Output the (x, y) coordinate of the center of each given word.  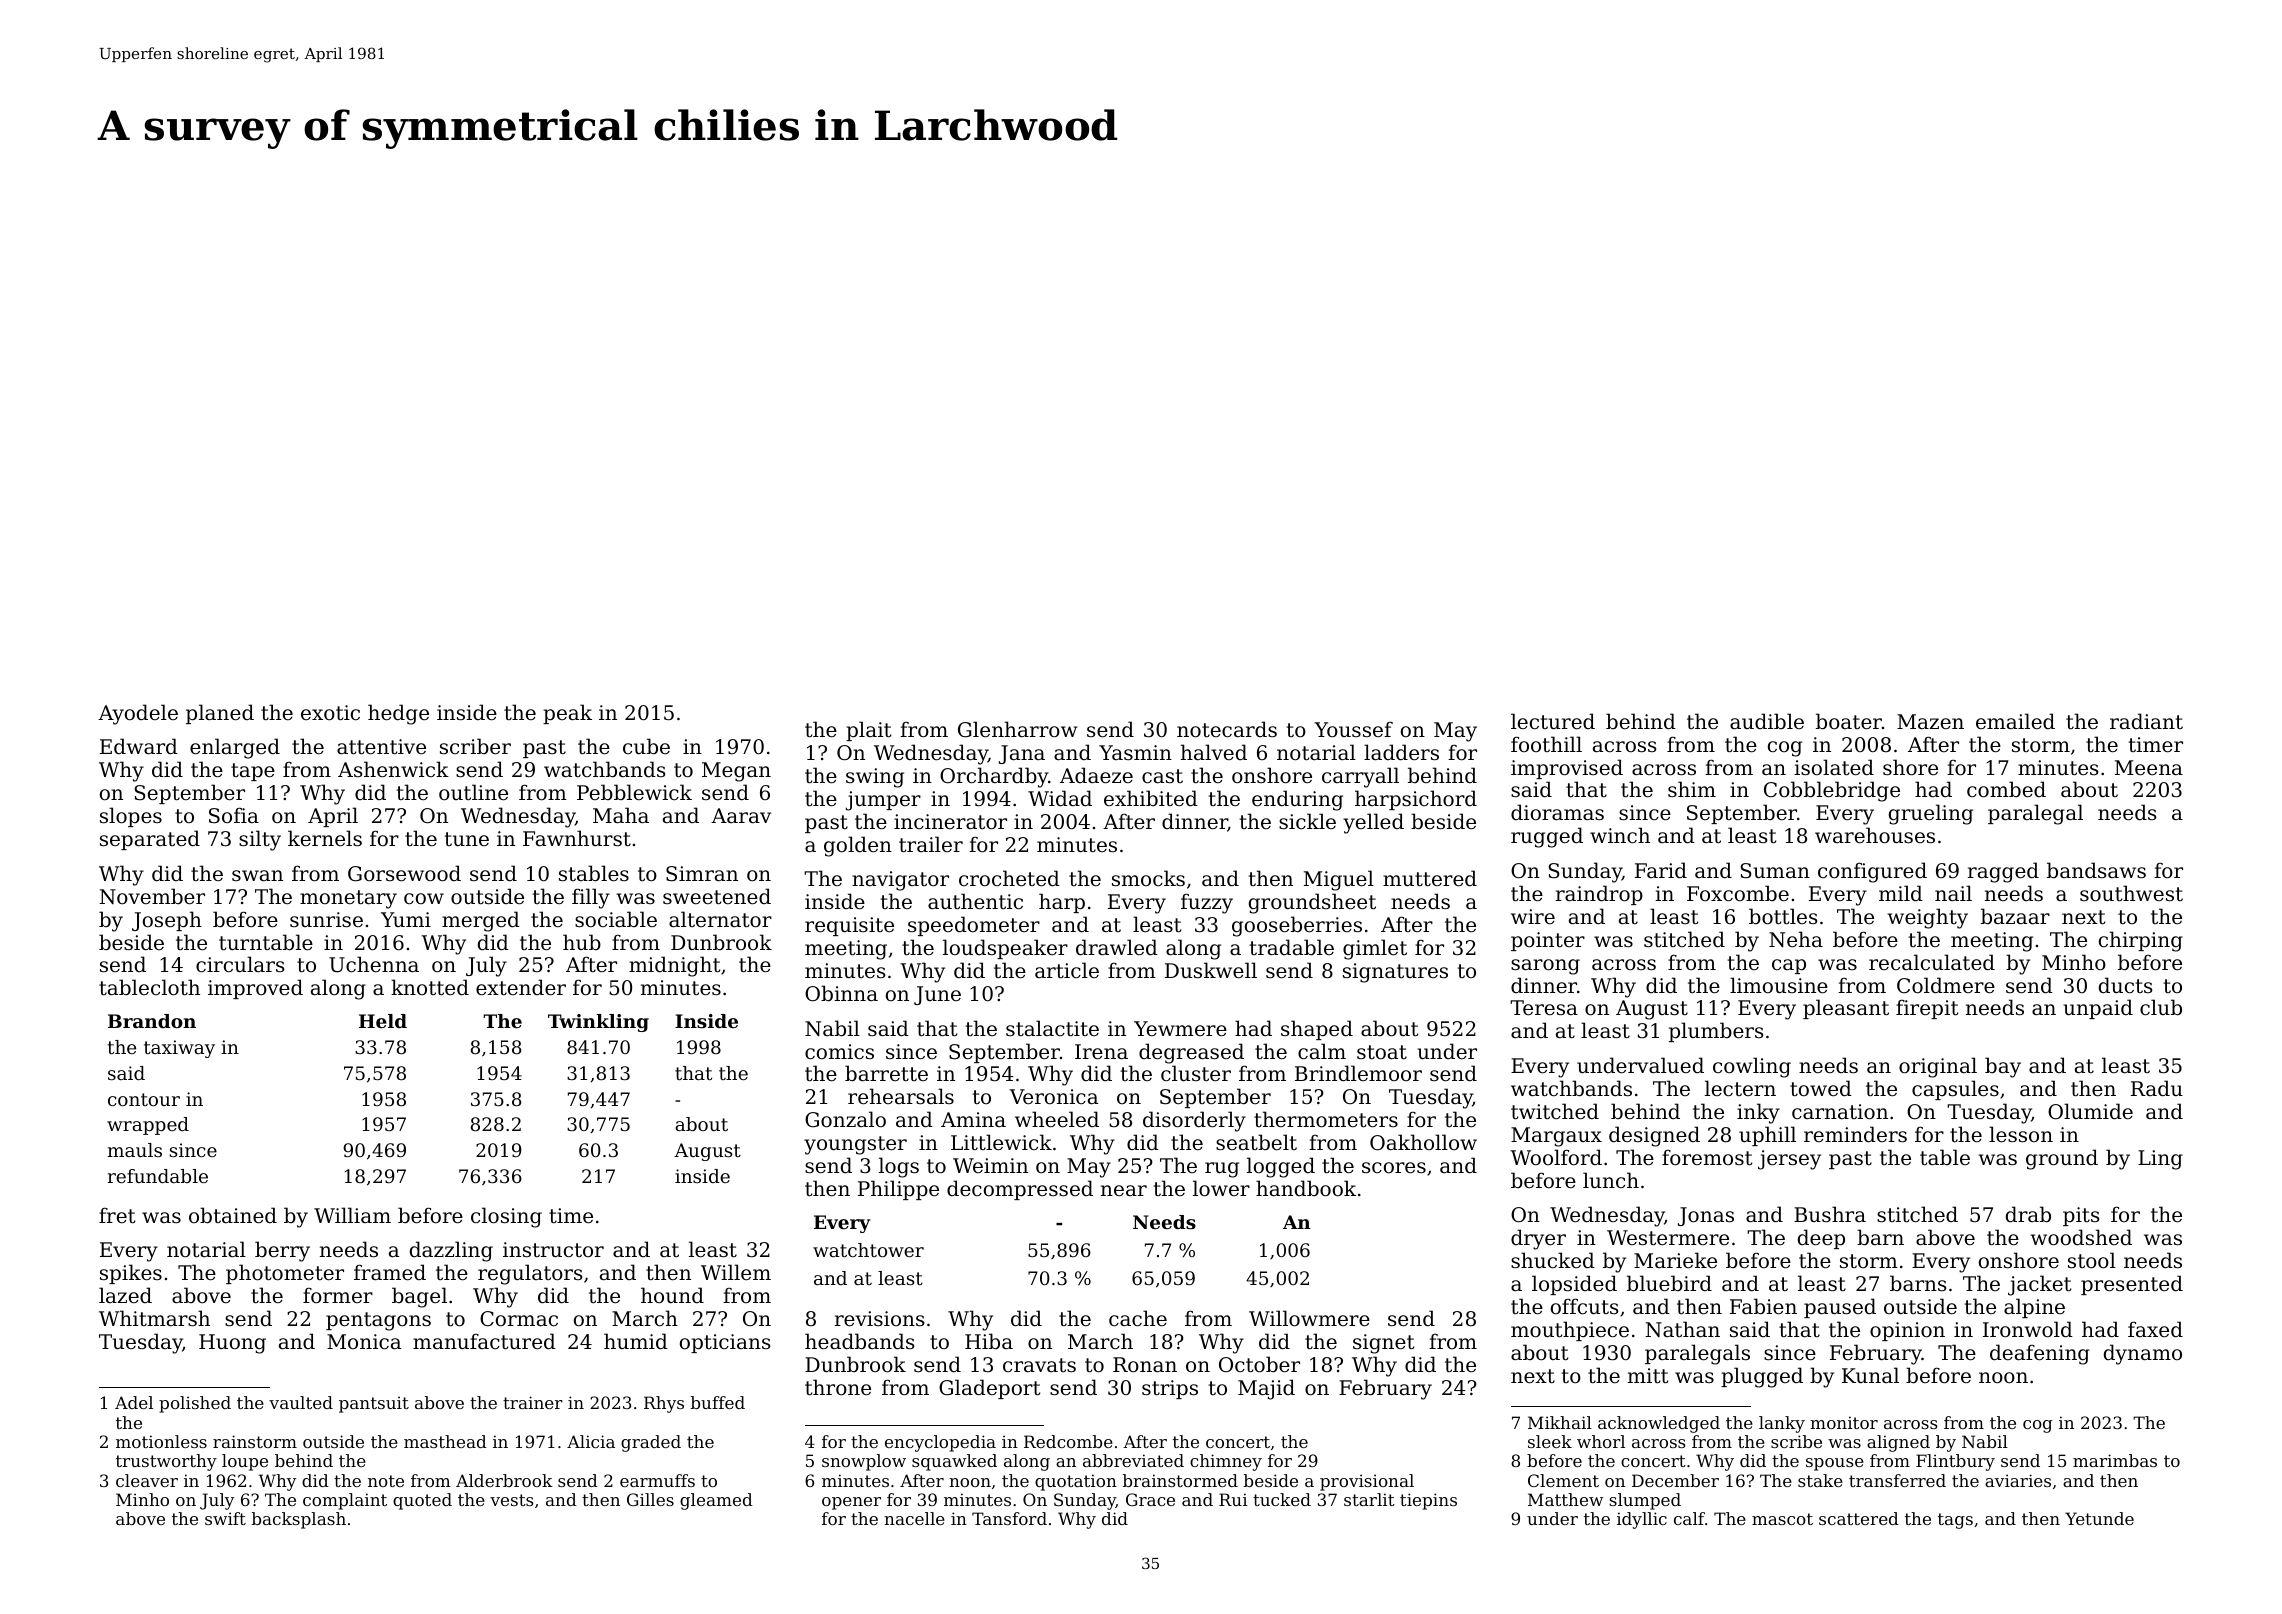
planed (220, 714)
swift (225, 1518)
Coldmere (1946, 985)
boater (1849, 721)
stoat (1382, 1052)
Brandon (152, 1021)
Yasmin (1135, 752)
